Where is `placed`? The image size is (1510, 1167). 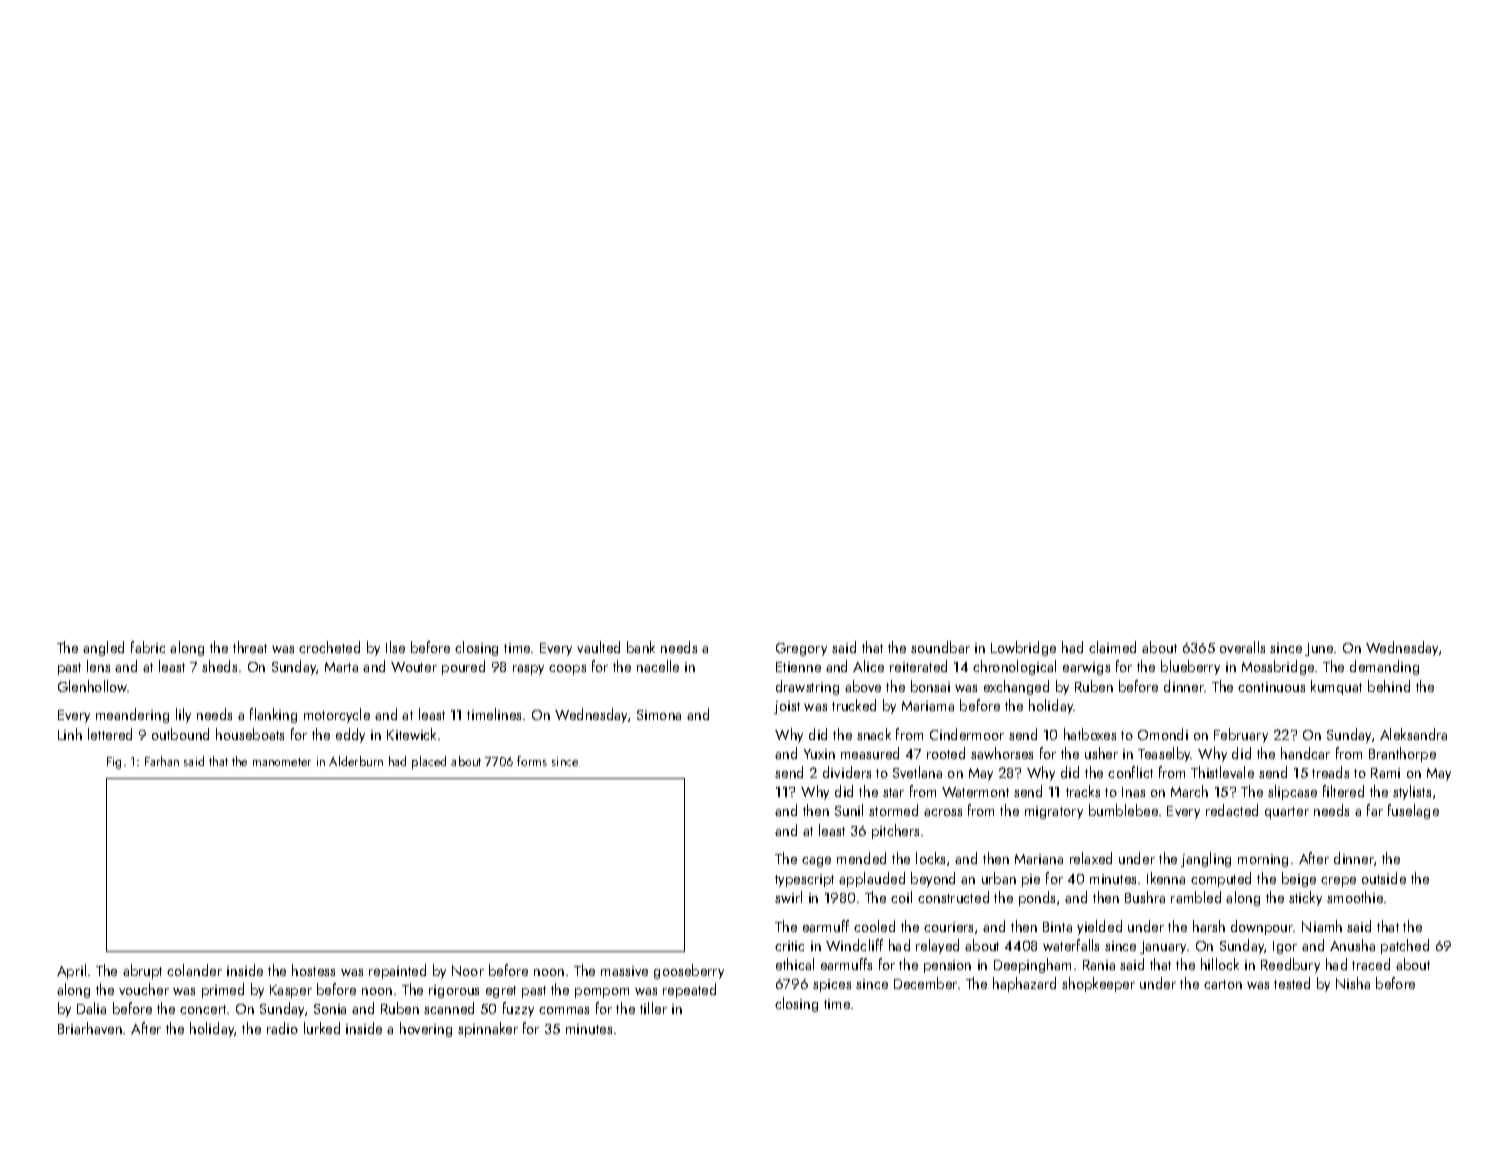 placed is located at coordinates (429, 762).
